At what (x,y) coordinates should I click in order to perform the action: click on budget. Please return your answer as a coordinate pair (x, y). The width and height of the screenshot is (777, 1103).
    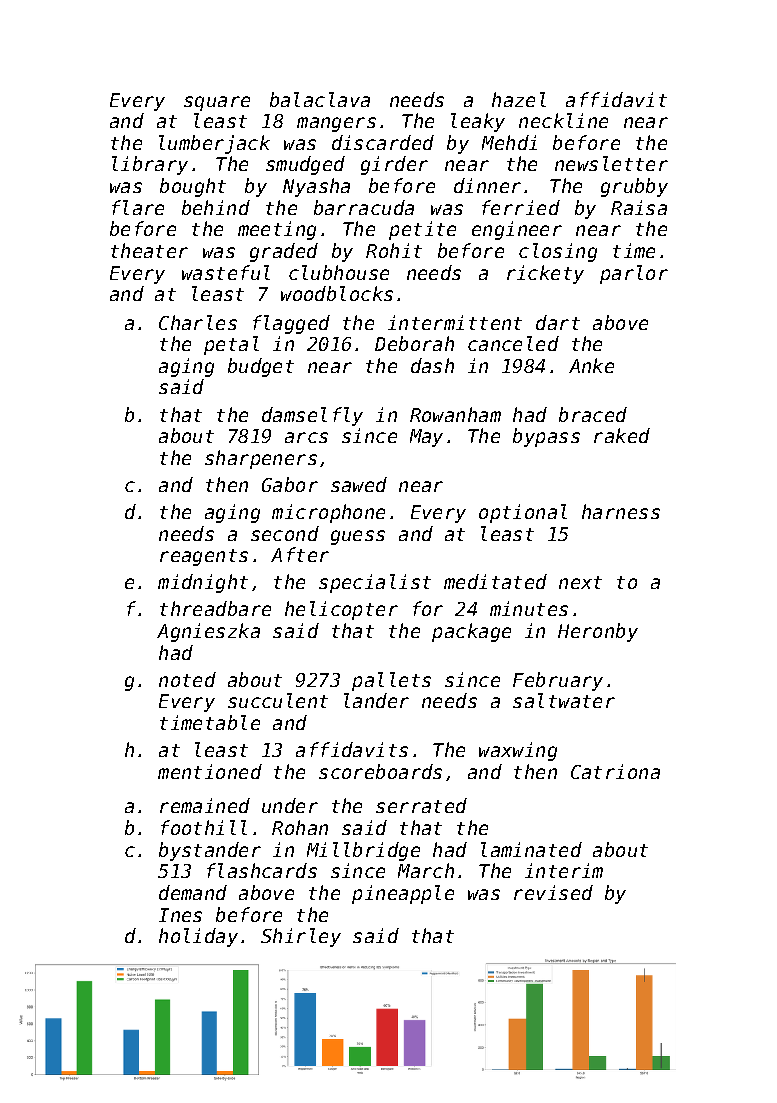
    Looking at the image, I should click on (261, 367).
